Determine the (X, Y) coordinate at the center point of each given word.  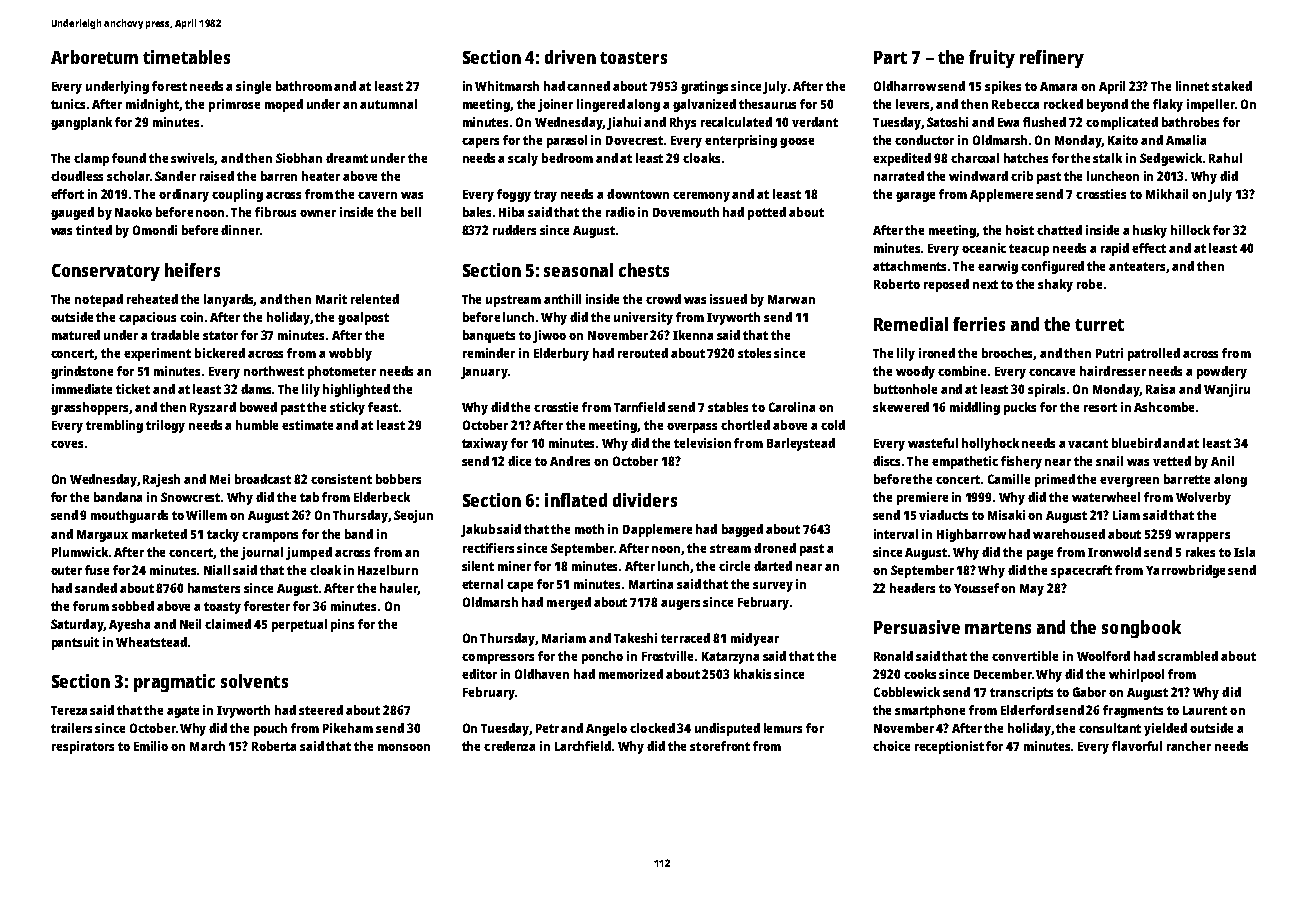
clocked (652, 728)
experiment (157, 354)
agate (183, 712)
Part (890, 57)
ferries (979, 324)
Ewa (1008, 122)
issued (728, 299)
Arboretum (94, 57)
